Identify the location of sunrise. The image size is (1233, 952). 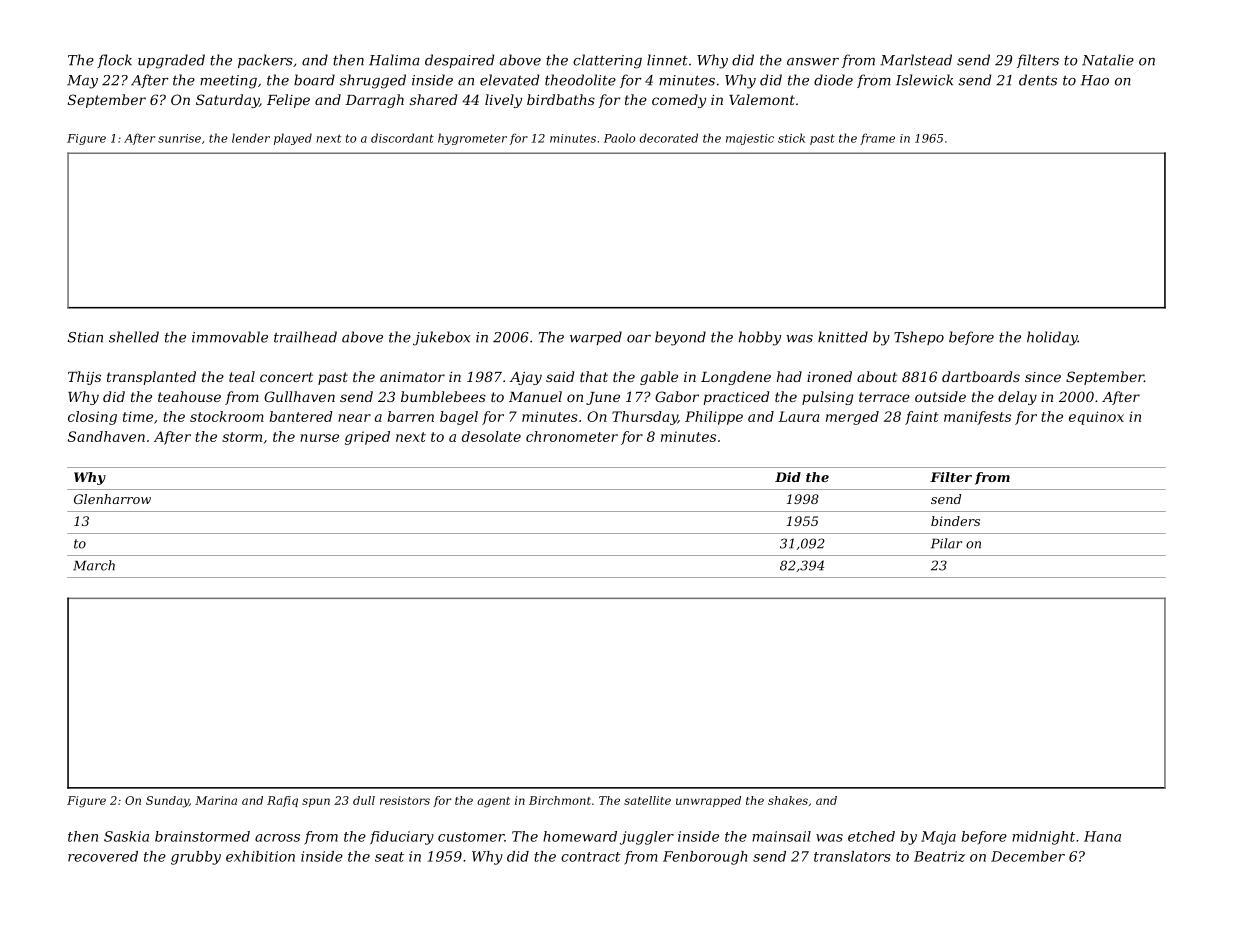
(179, 138).
